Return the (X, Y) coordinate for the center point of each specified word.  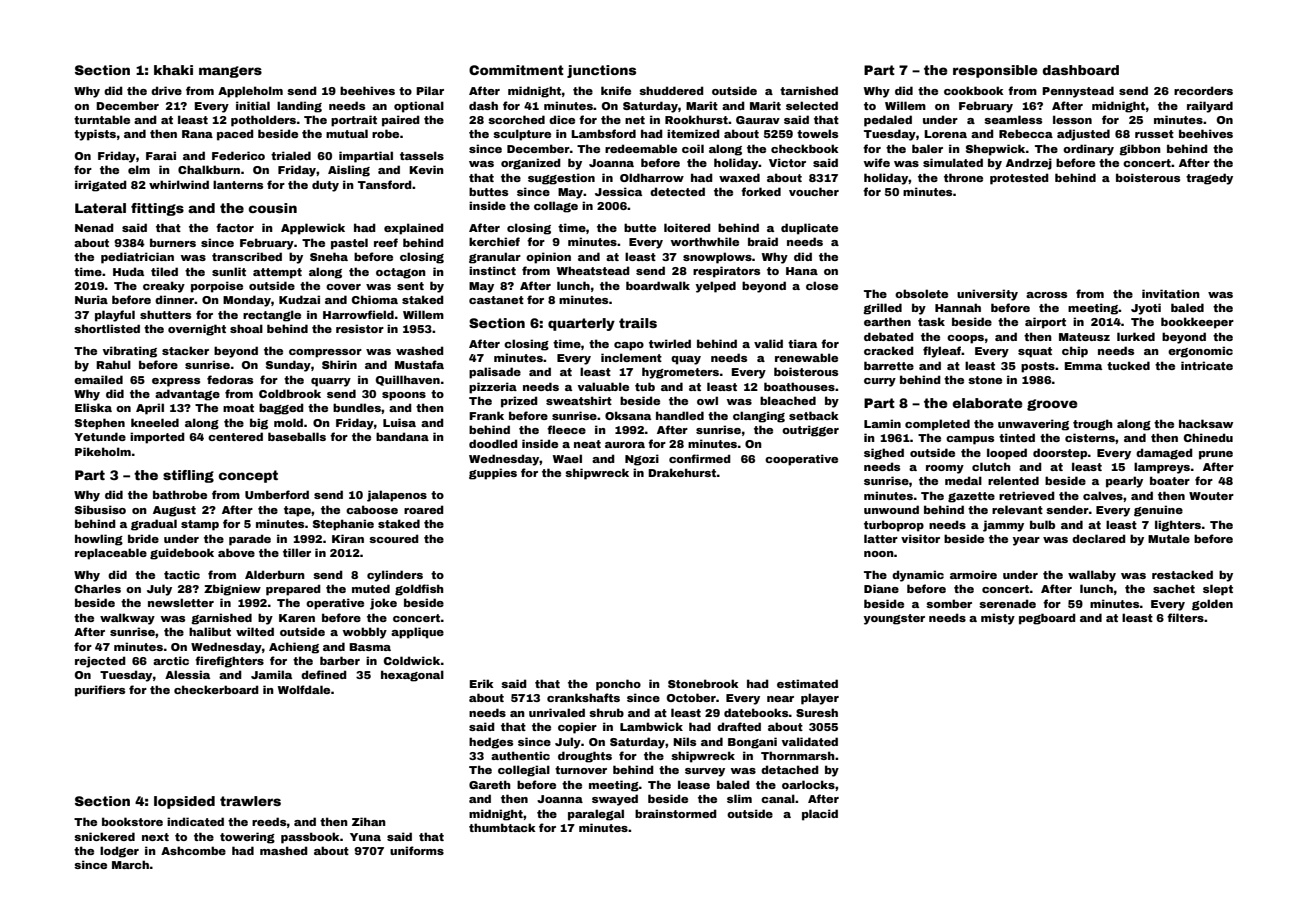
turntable (102, 119)
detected (677, 191)
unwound (891, 509)
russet (1154, 134)
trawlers (250, 801)
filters (1185, 617)
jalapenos (397, 496)
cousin (272, 208)
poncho (618, 685)
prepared (293, 590)
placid (820, 815)
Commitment (516, 70)
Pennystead (1078, 92)
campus (970, 440)
